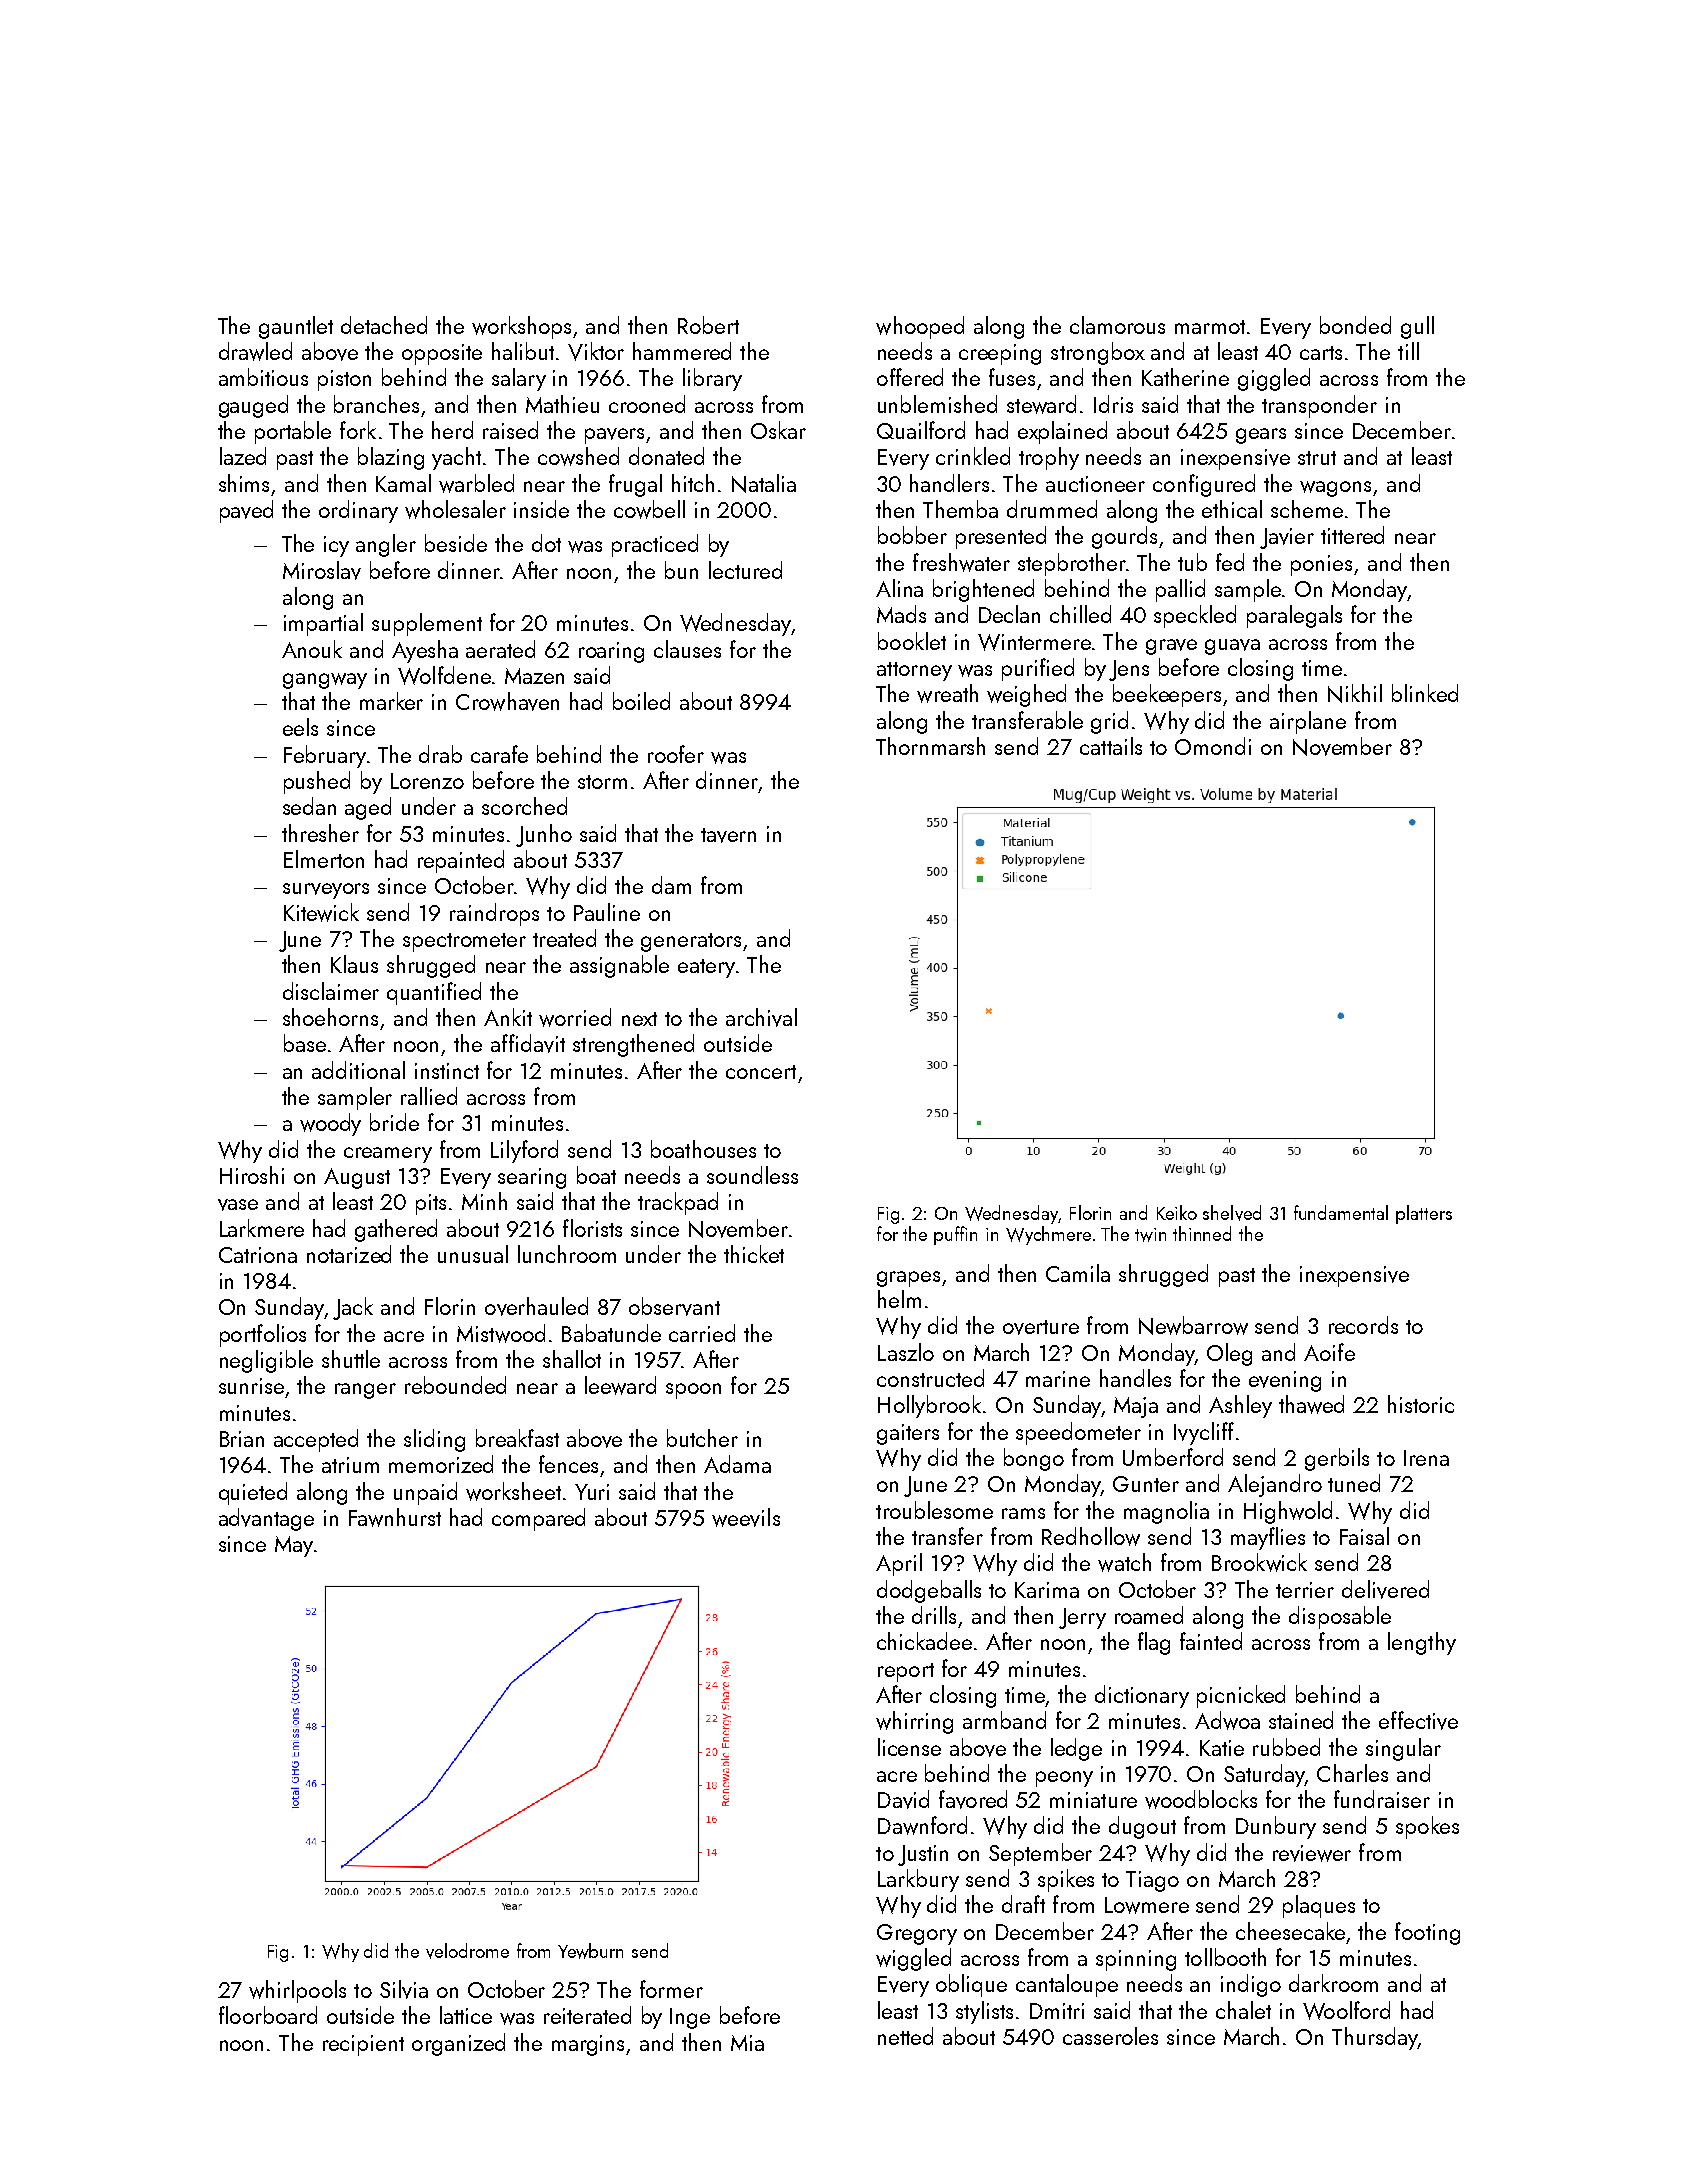 The height and width of the screenshot is (2178, 1683). I want to click on Fawnhurst, so click(395, 1517).
